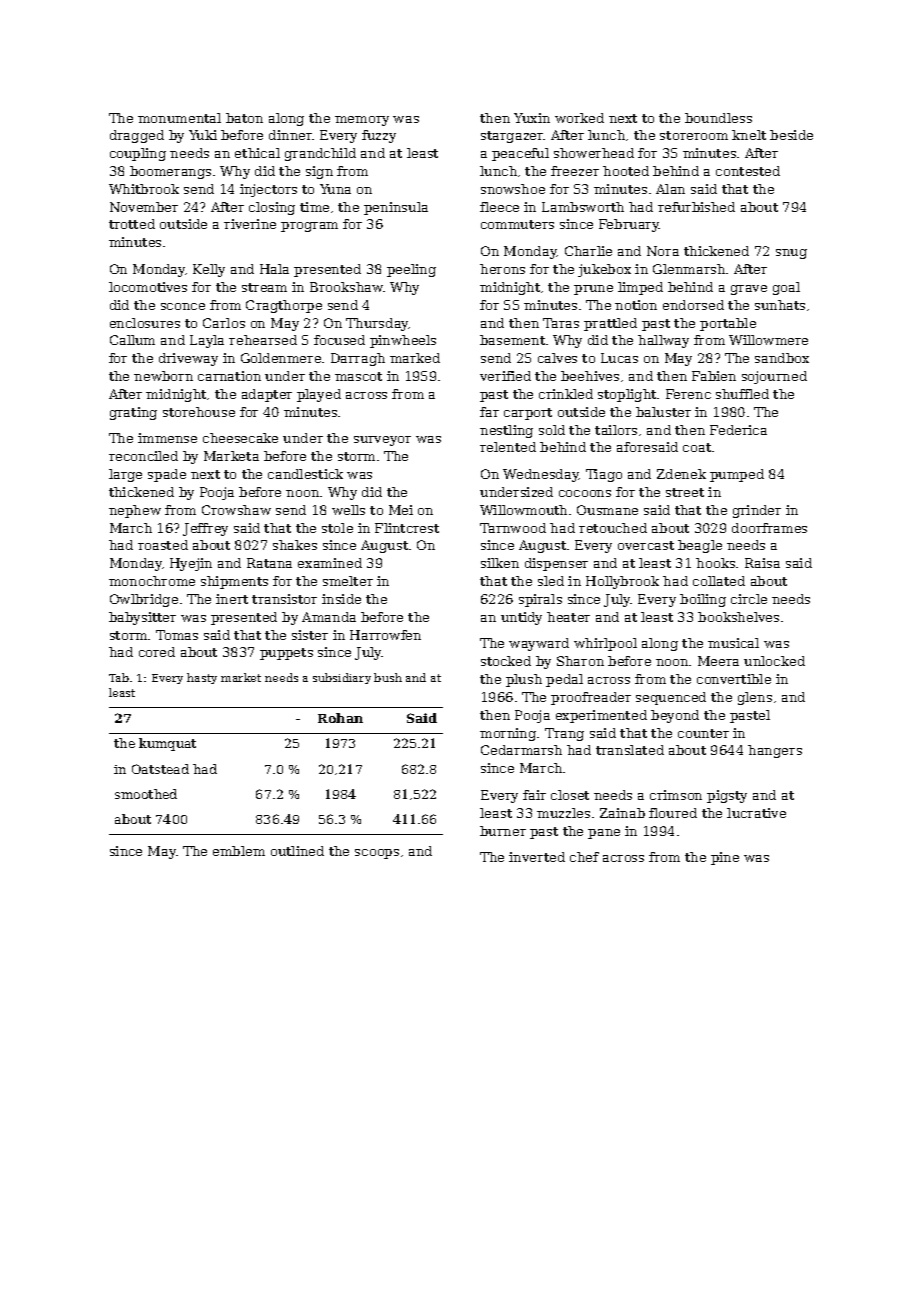  Describe the element at coordinates (191, 564) in the screenshot. I see `Hyejin` at that location.
